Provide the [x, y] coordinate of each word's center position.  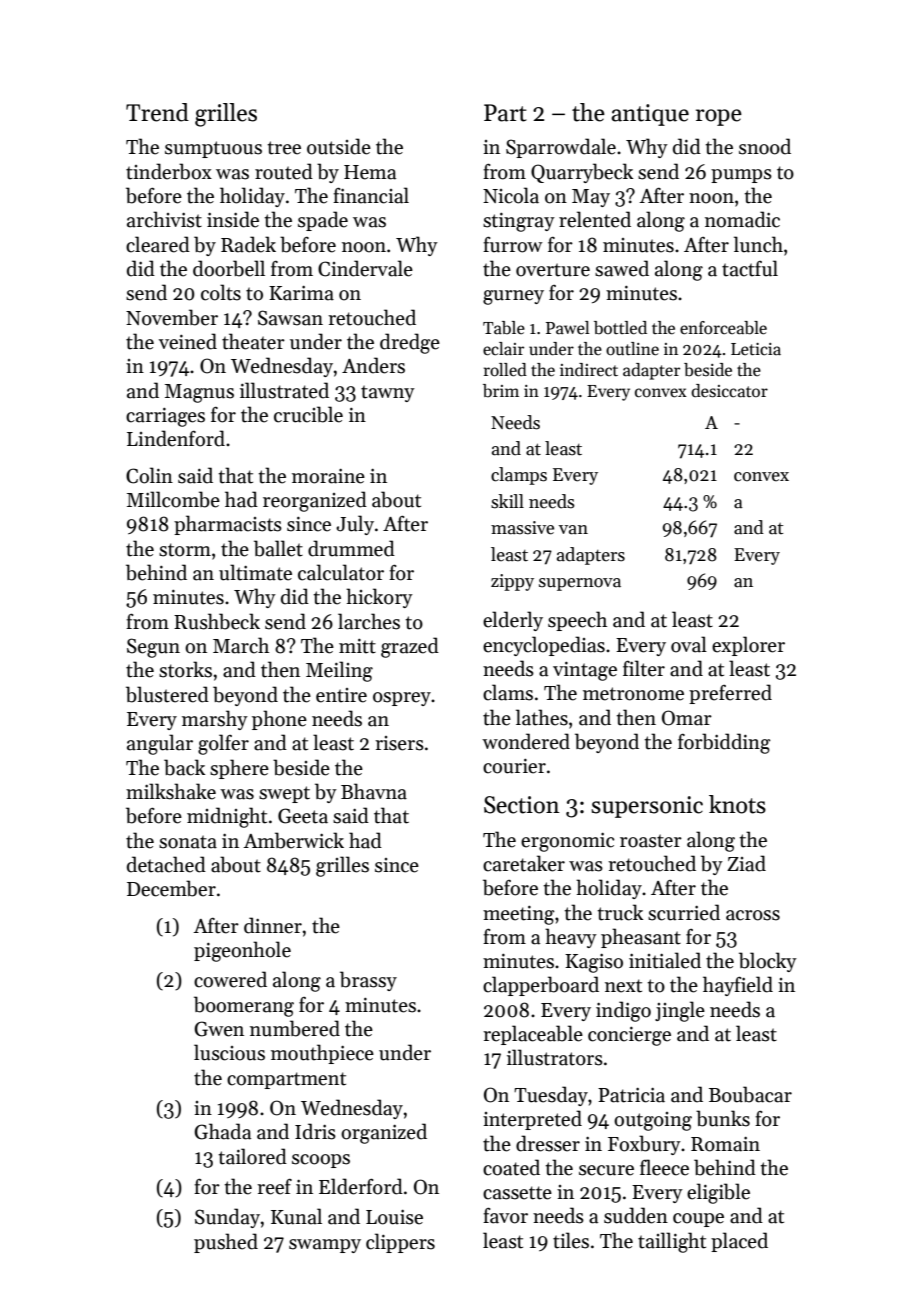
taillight [672, 1242]
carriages [165, 417]
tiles [571, 1240]
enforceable [723, 328]
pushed [226, 1243]
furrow [513, 244]
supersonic [647, 807]
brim [501, 390]
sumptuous [213, 149]
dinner [273, 925]
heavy [571, 938]
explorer [748, 646]
